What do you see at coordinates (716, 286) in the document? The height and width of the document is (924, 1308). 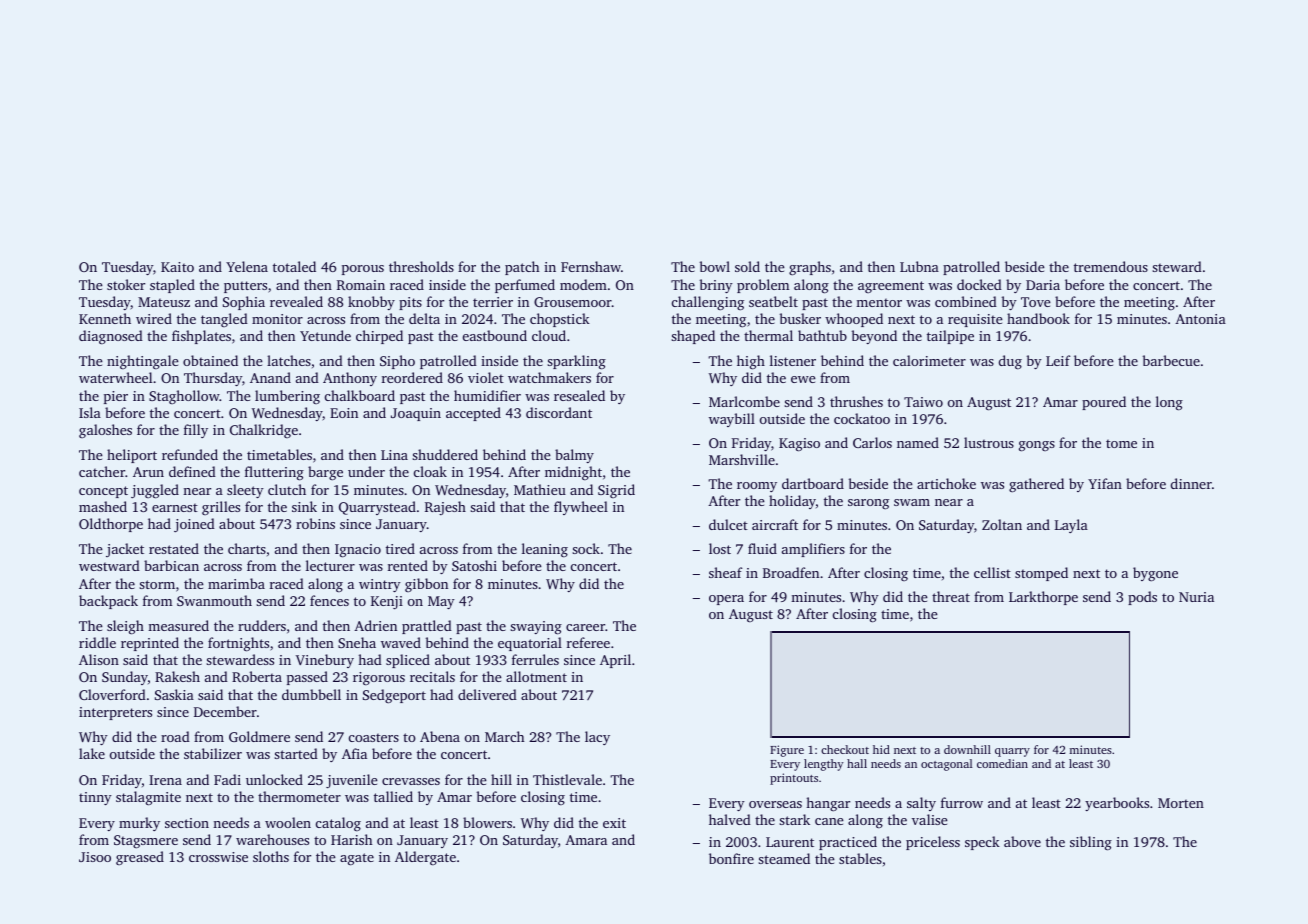 I see `briny` at bounding box center [716, 286].
